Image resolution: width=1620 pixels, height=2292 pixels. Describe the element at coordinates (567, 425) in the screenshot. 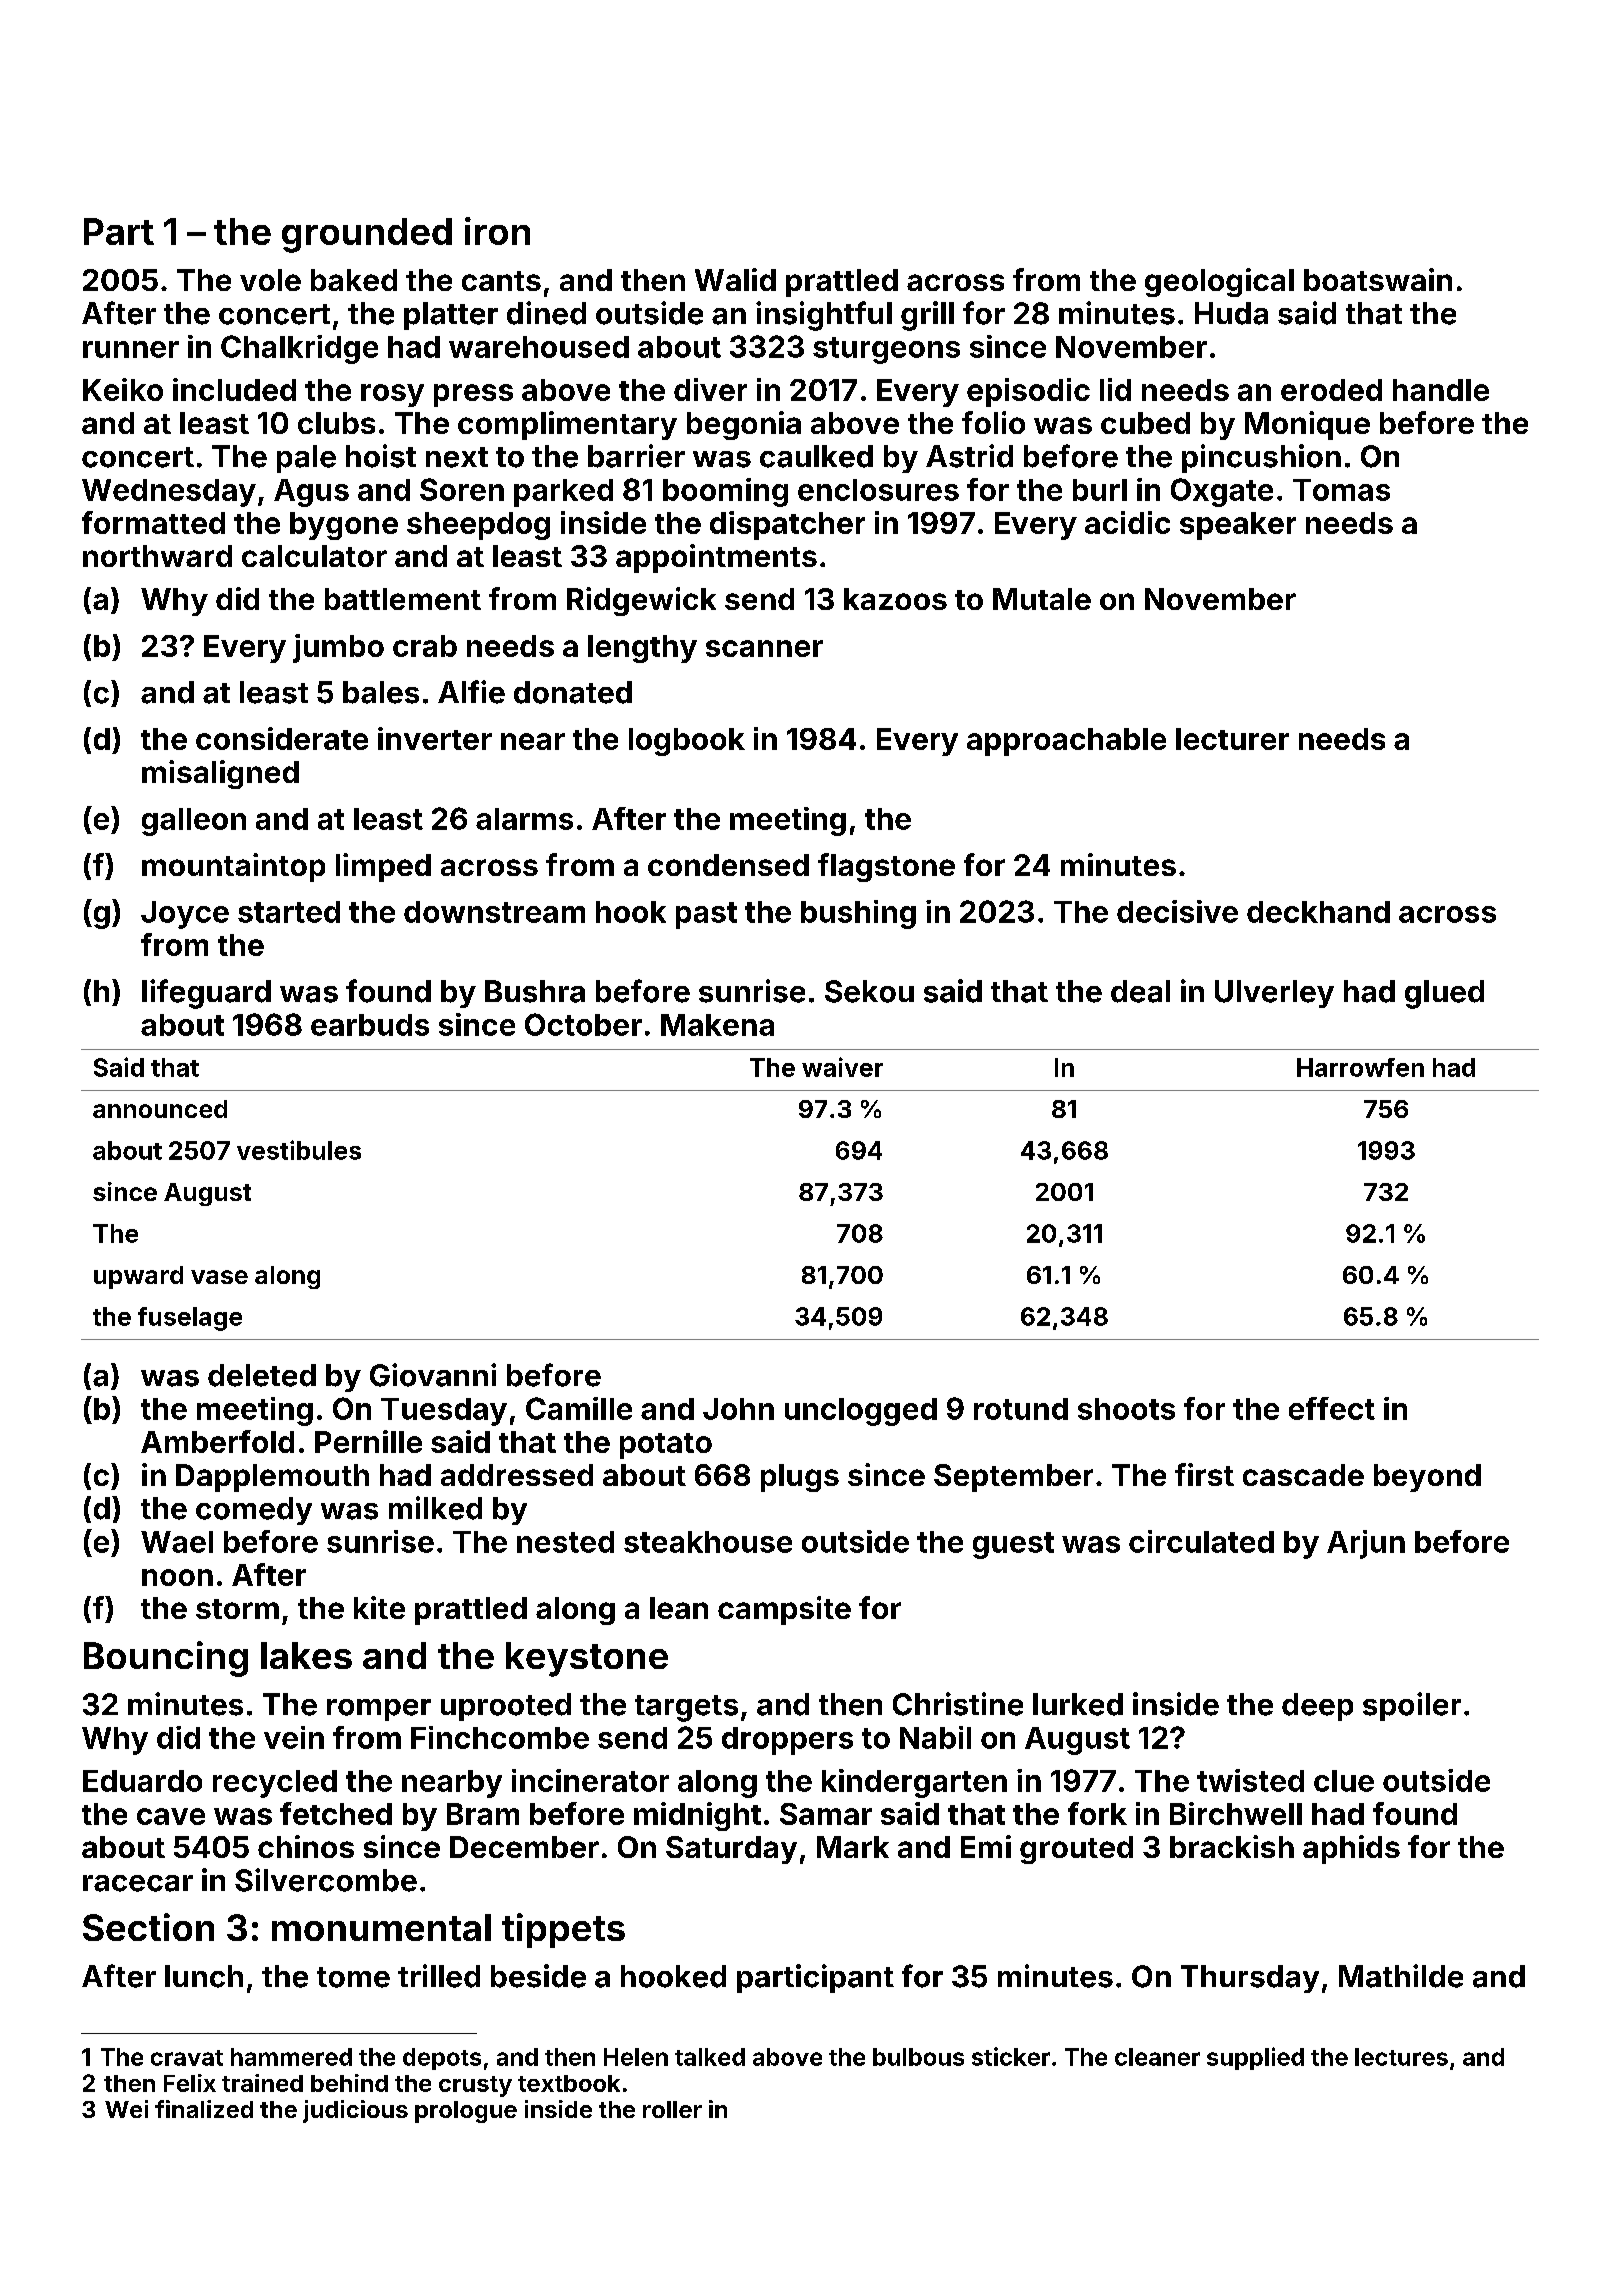

I see `complimentary` at that location.
